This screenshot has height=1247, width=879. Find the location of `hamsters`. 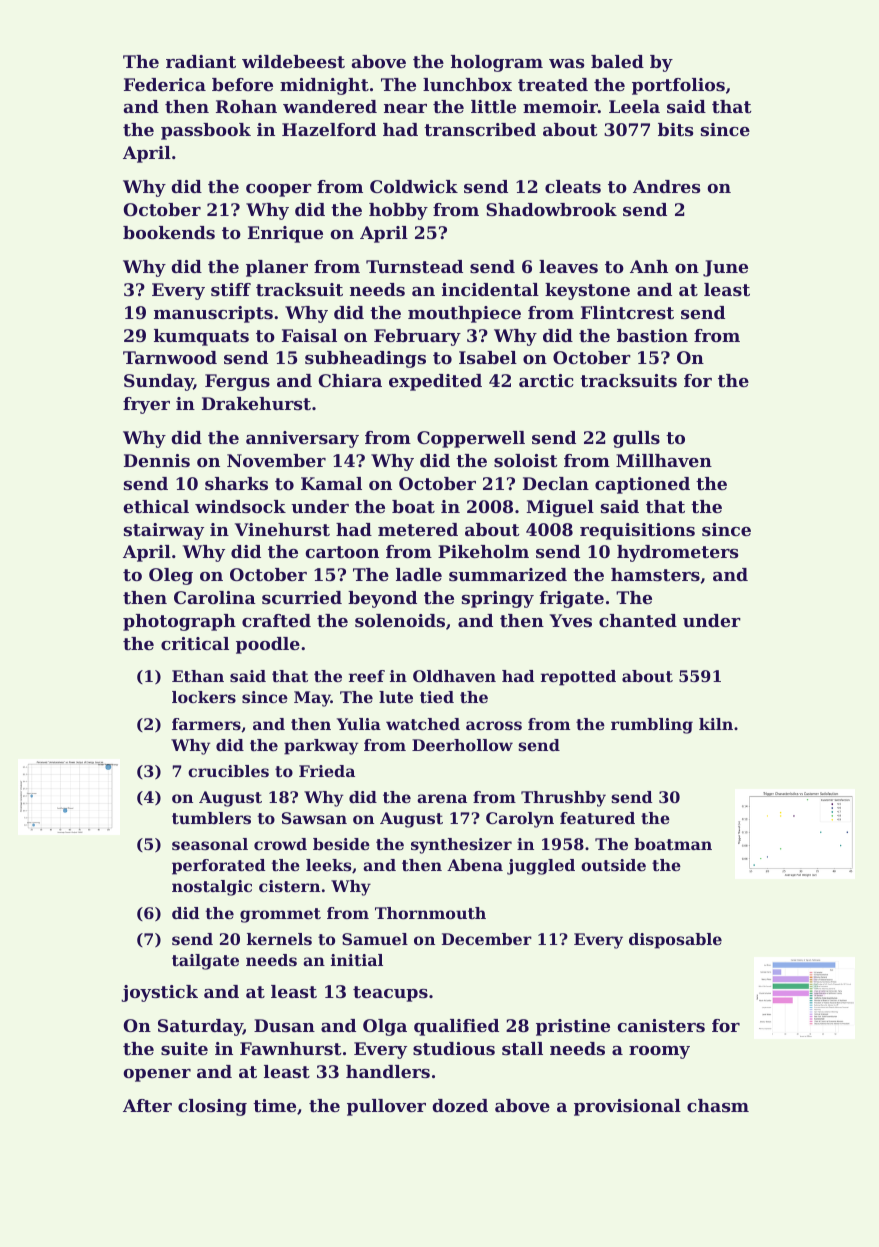

hamsters is located at coordinates (655, 574).
